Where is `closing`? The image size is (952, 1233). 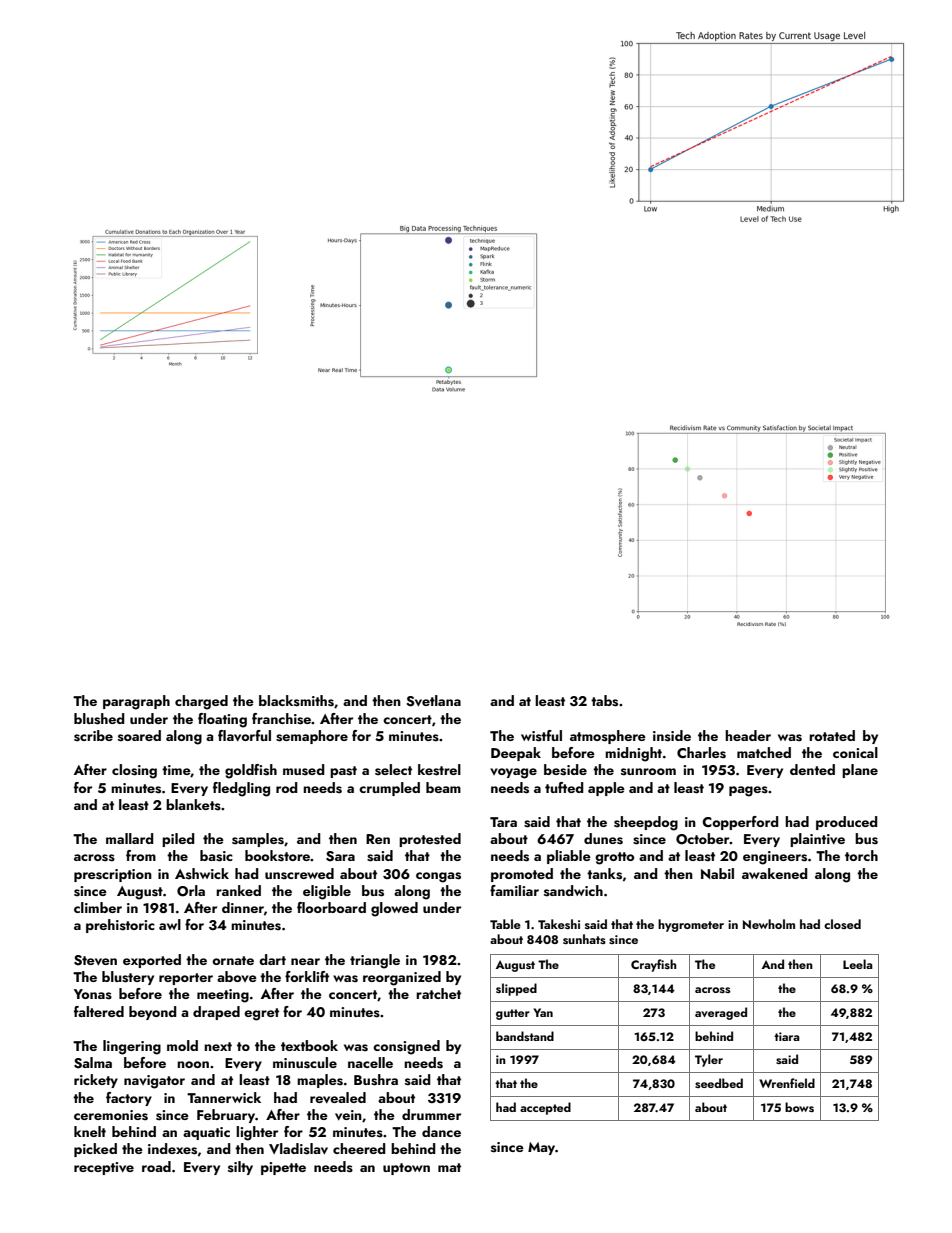 closing is located at coordinates (134, 771).
